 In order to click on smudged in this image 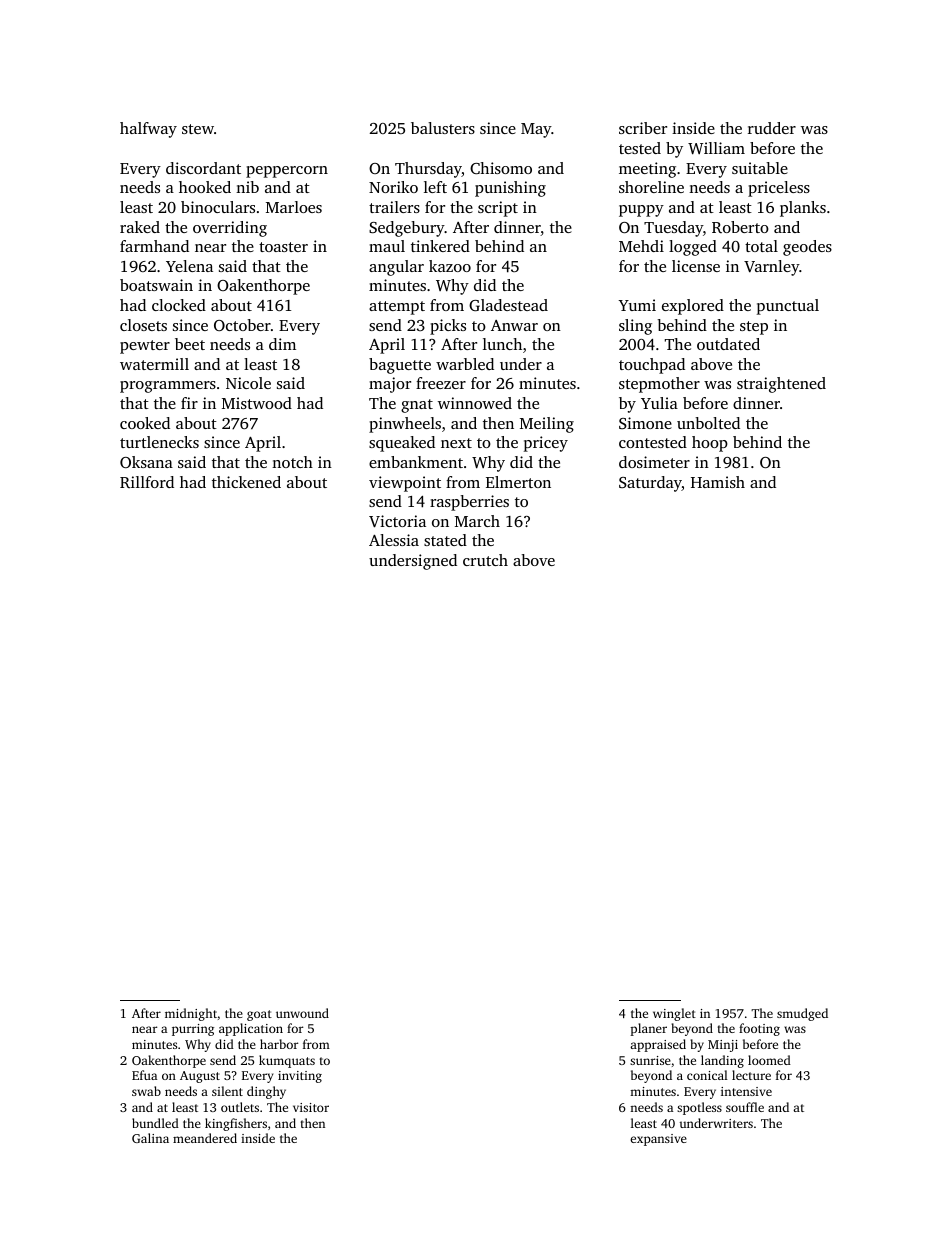, I will do `click(802, 1014)`.
